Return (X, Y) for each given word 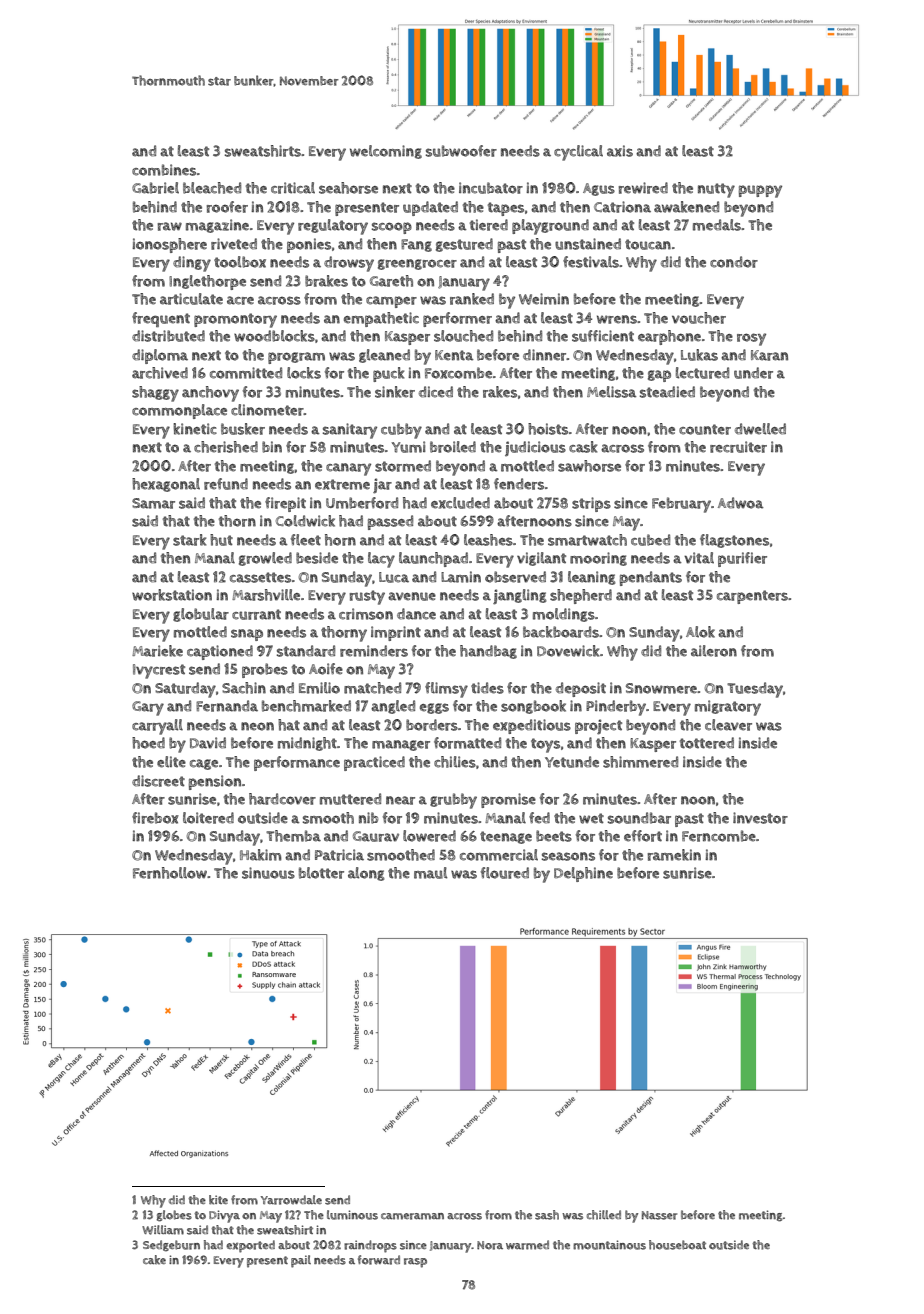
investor (760, 818)
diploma (160, 356)
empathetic (381, 319)
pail (301, 1261)
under (753, 373)
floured (505, 873)
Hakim (261, 855)
